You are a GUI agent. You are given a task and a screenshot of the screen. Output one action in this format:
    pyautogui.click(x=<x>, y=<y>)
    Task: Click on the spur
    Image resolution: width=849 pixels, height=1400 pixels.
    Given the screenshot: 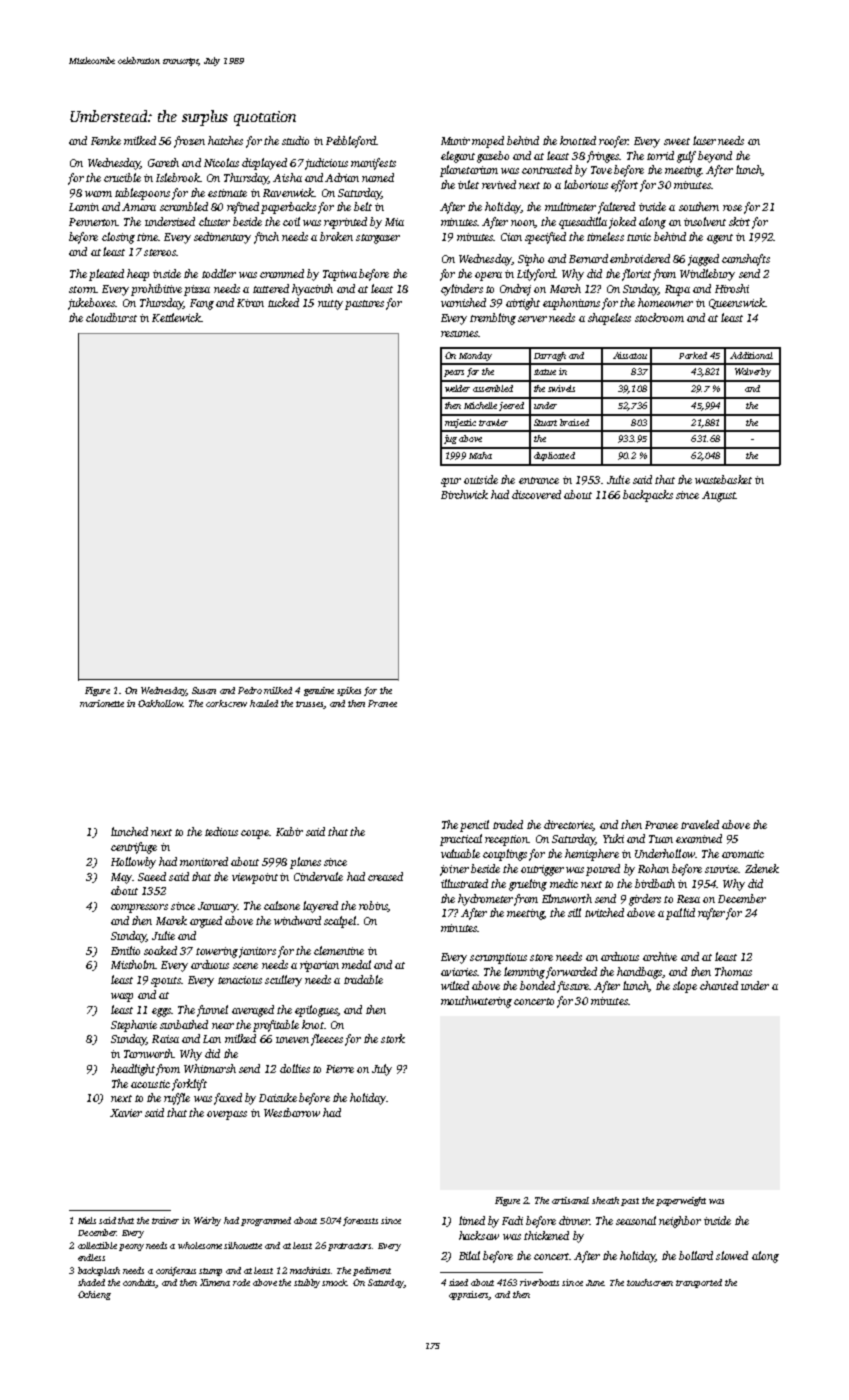 What is the action you would take?
    pyautogui.click(x=451, y=482)
